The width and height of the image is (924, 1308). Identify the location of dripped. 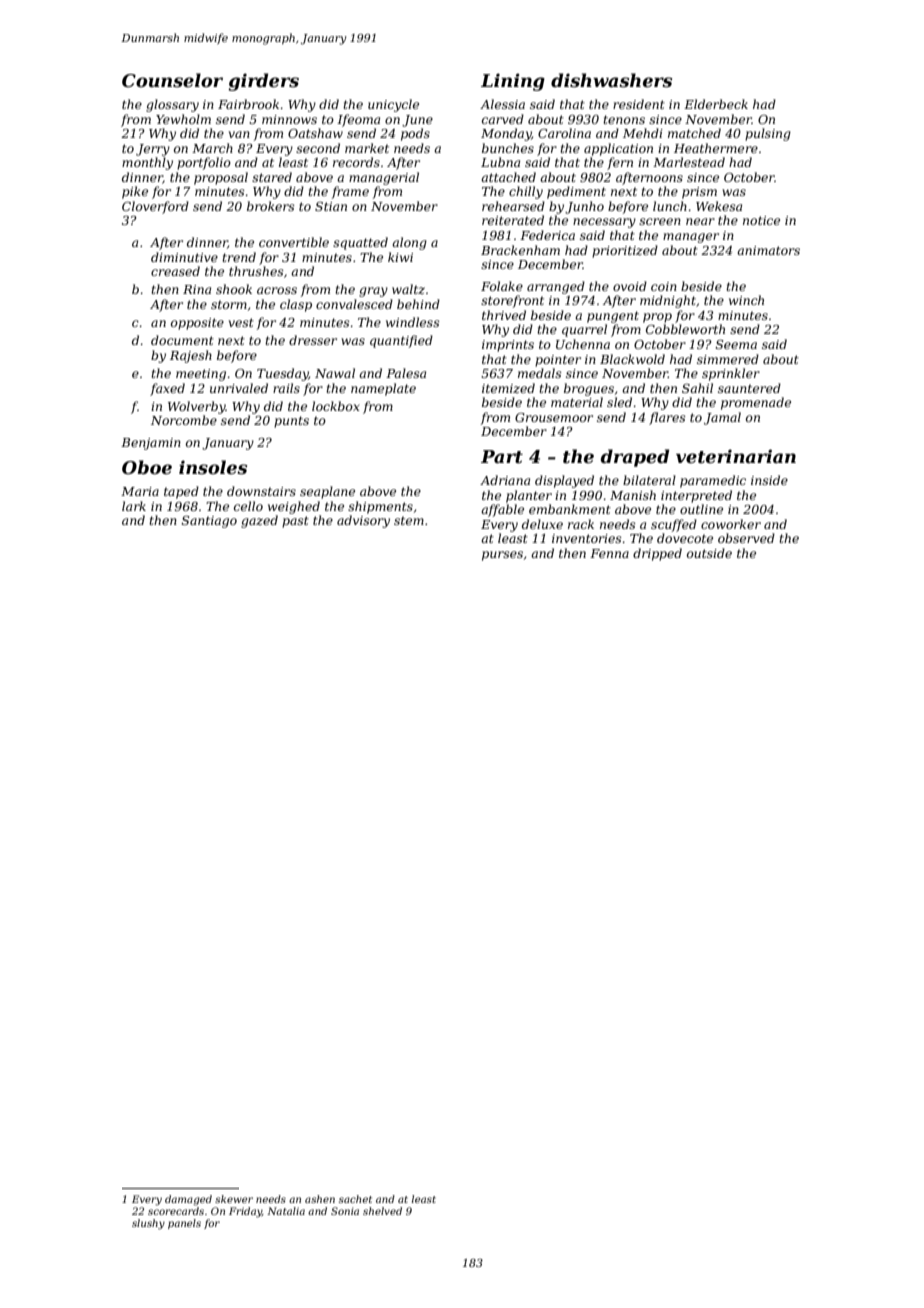
(657, 554).
